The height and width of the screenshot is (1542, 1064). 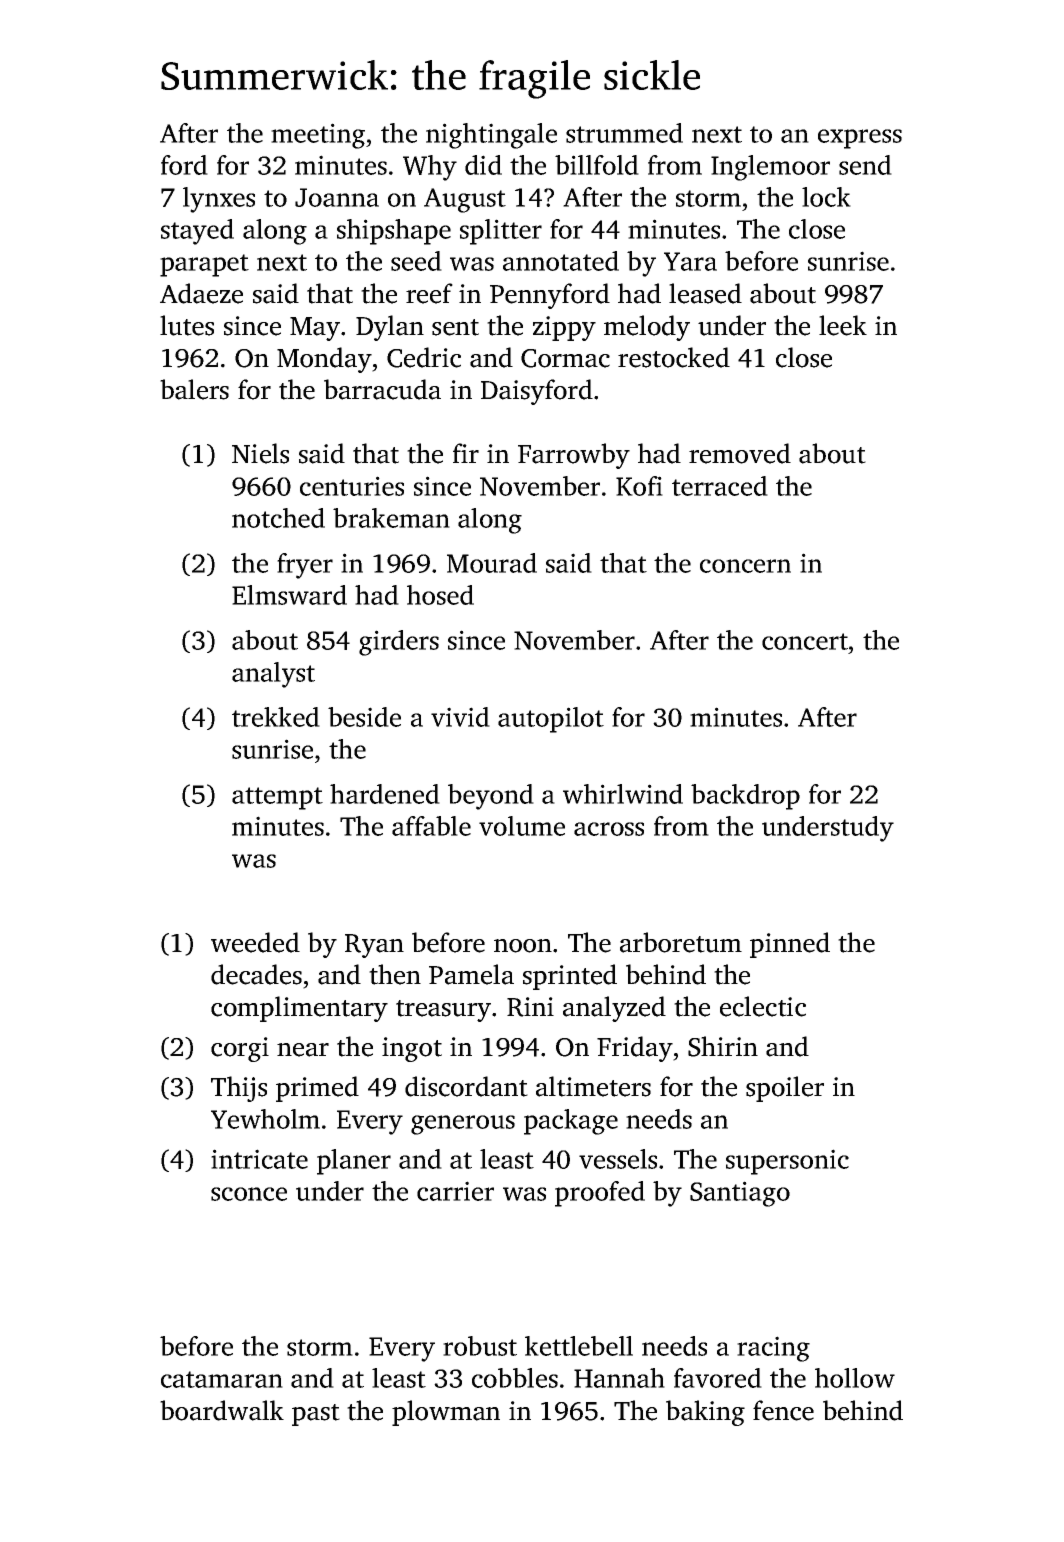 What do you see at coordinates (219, 200) in the screenshot?
I see `lynxes` at bounding box center [219, 200].
